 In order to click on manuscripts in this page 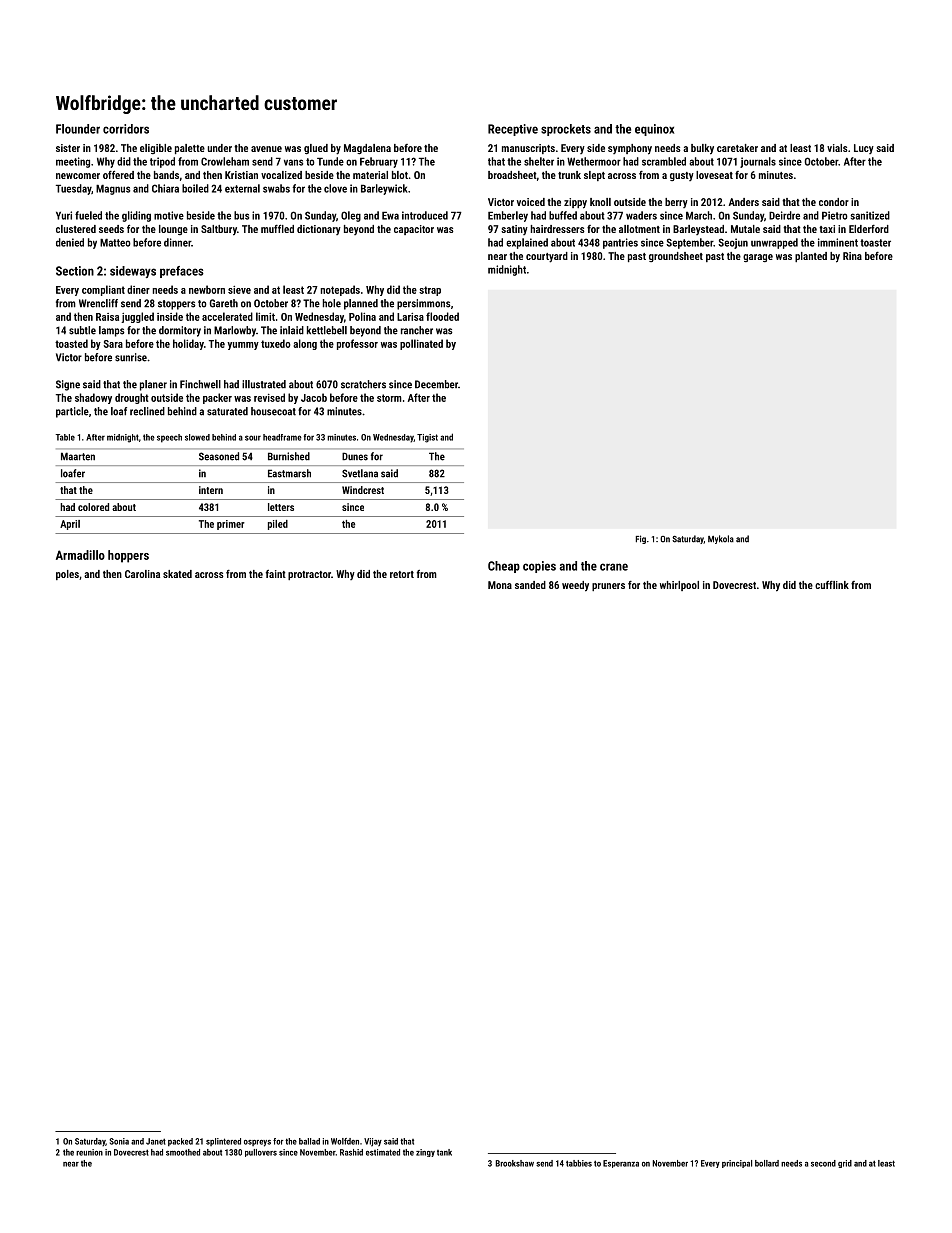, I will do `click(528, 149)`.
